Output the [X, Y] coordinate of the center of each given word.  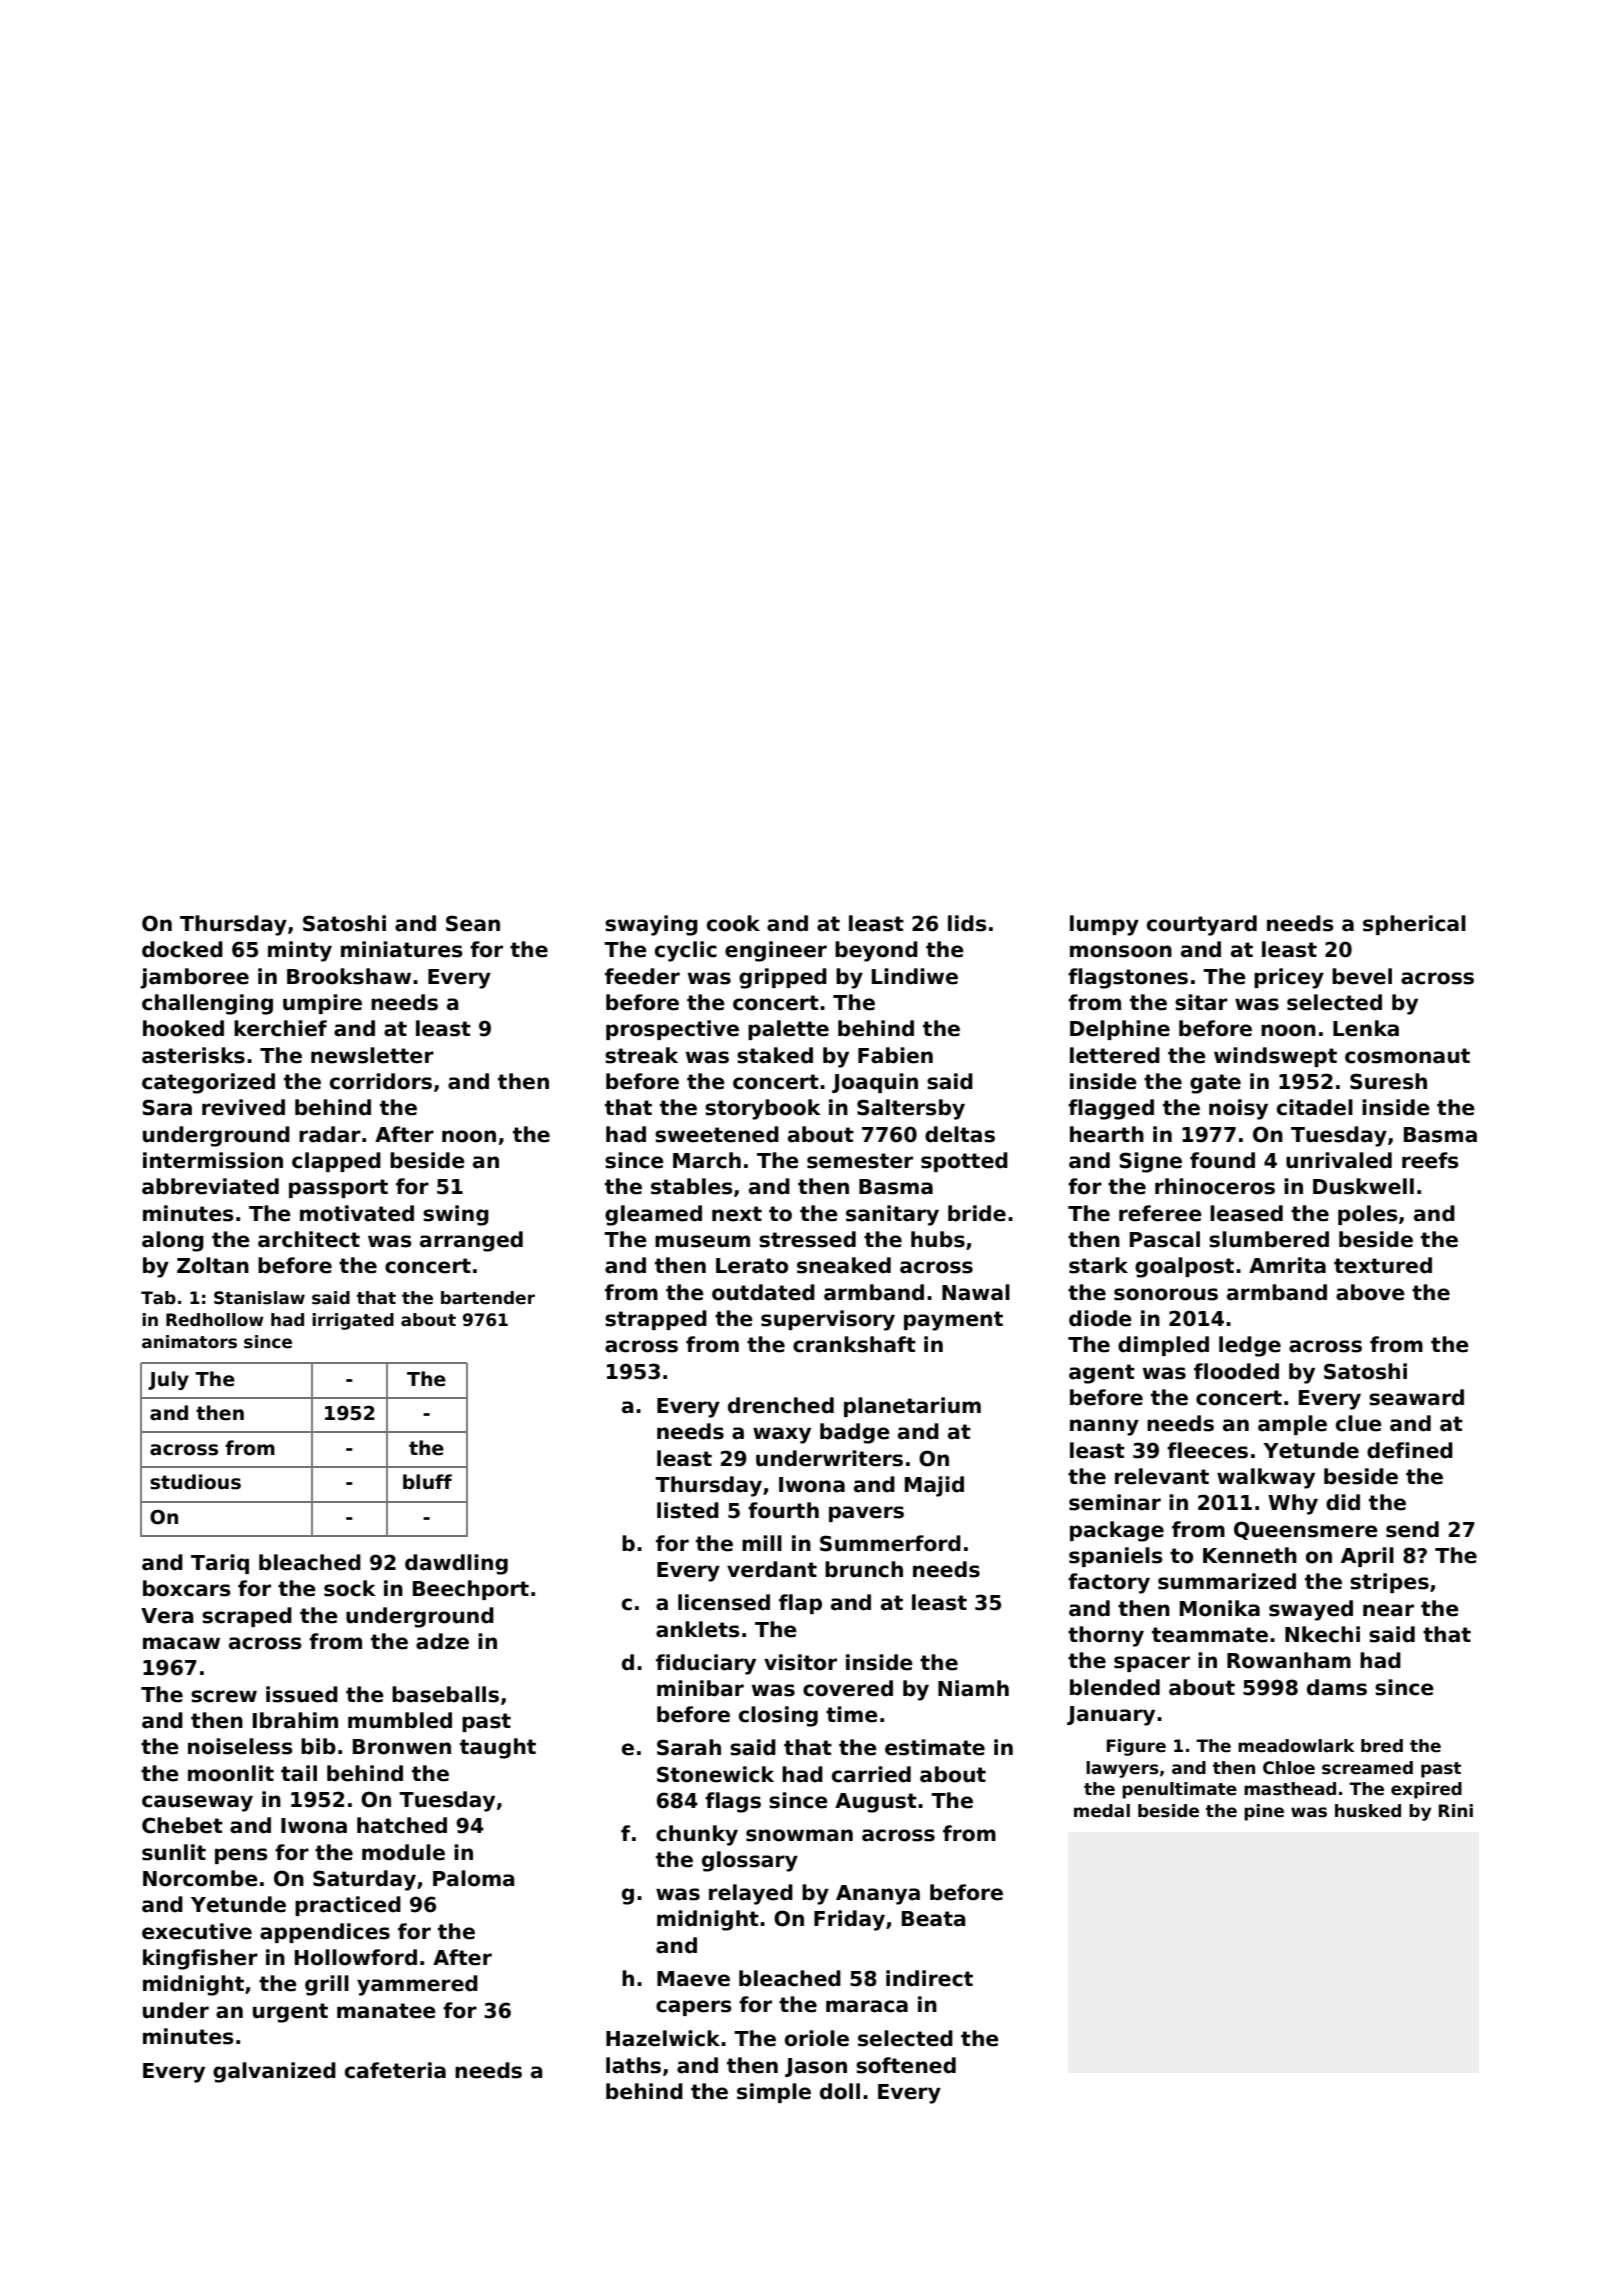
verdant [772, 1569]
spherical [1414, 925]
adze [442, 1641]
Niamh [973, 1688]
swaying [651, 925]
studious [195, 1482]
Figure [1136, 1747]
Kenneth [1250, 1555]
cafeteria [395, 2070]
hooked [183, 1028]
